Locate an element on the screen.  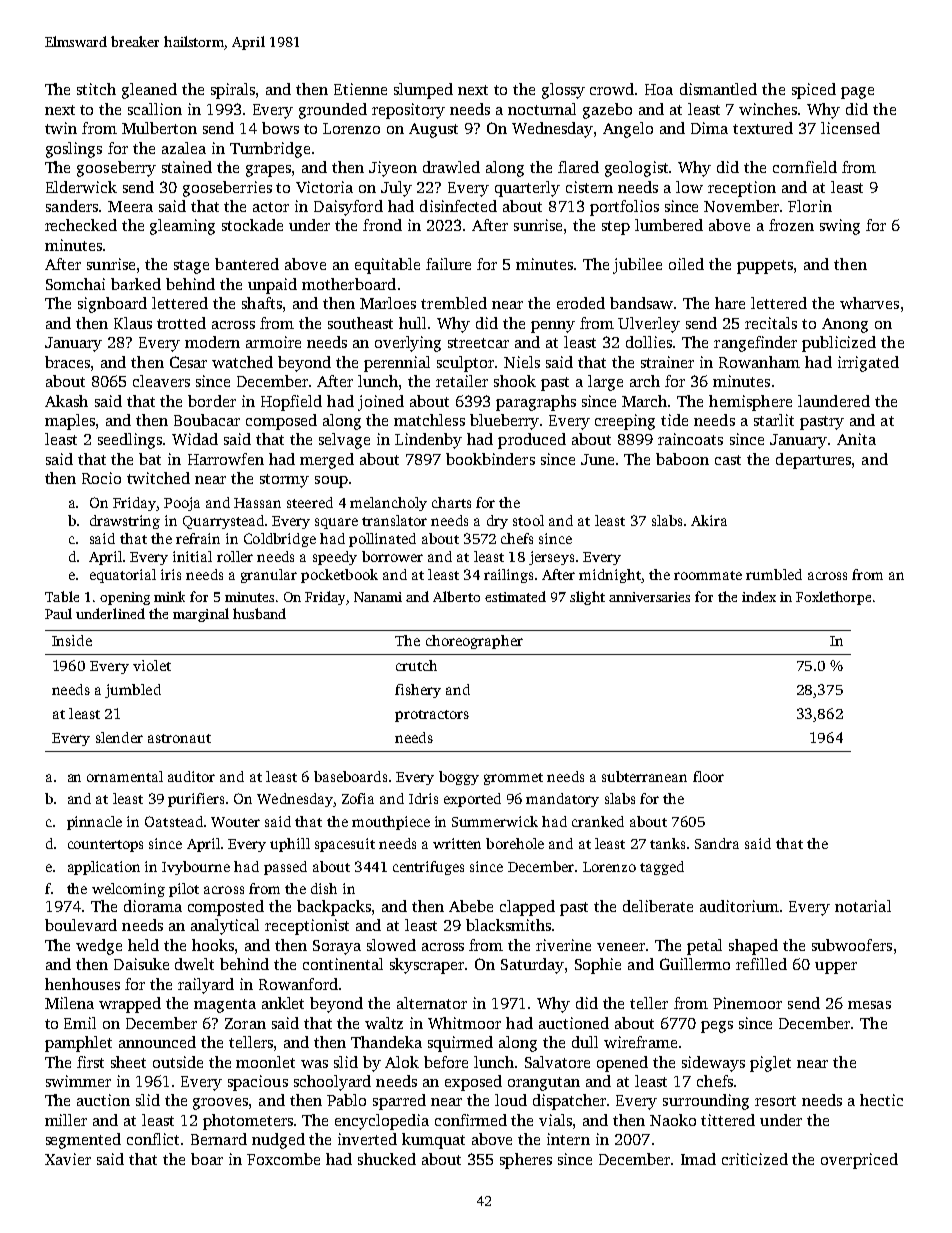
subterranean is located at coordinates (644, 776).
